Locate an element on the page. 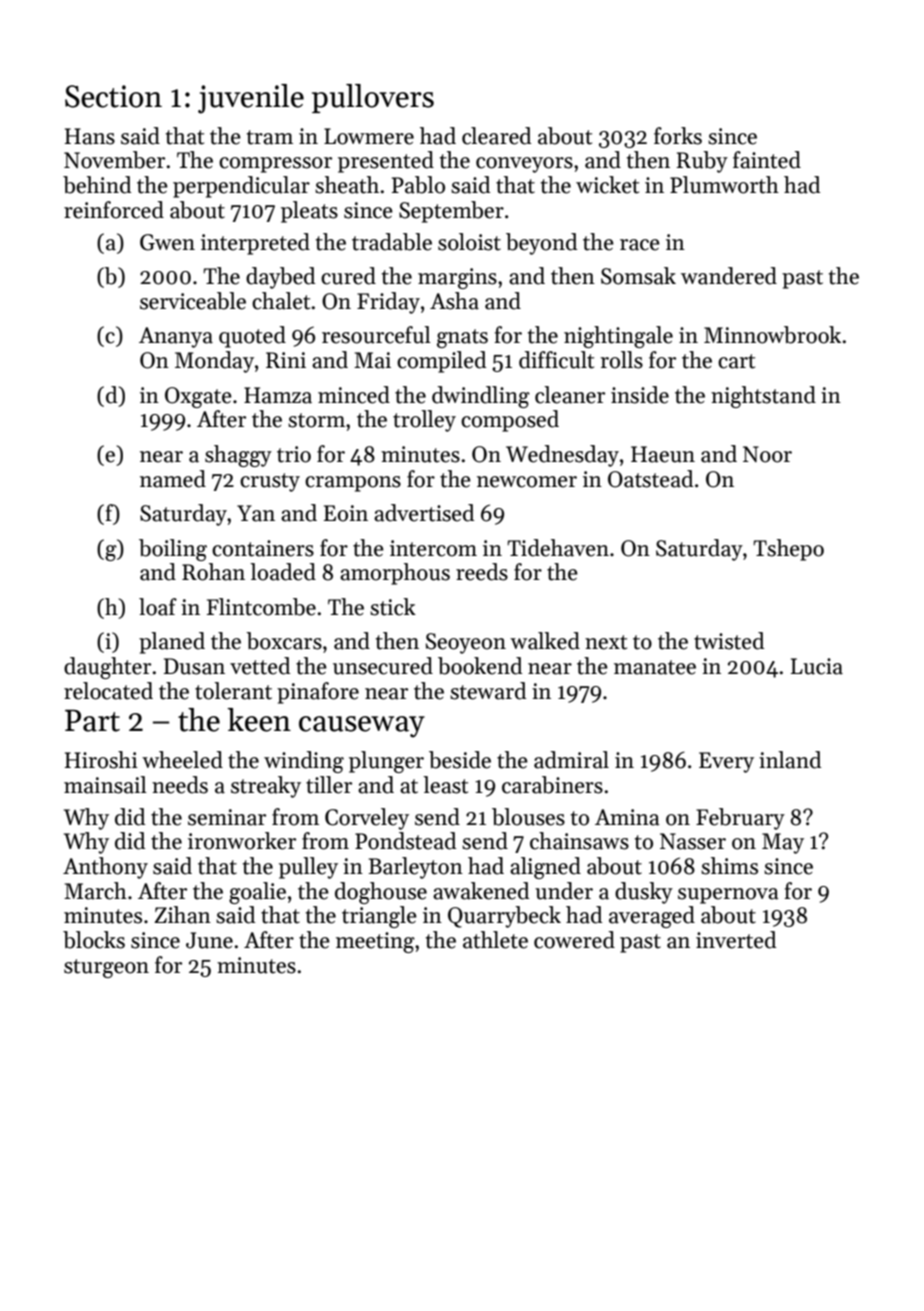 The width and height of the document is (924, 1311). pullovers is located at coordinates (373, 98).
